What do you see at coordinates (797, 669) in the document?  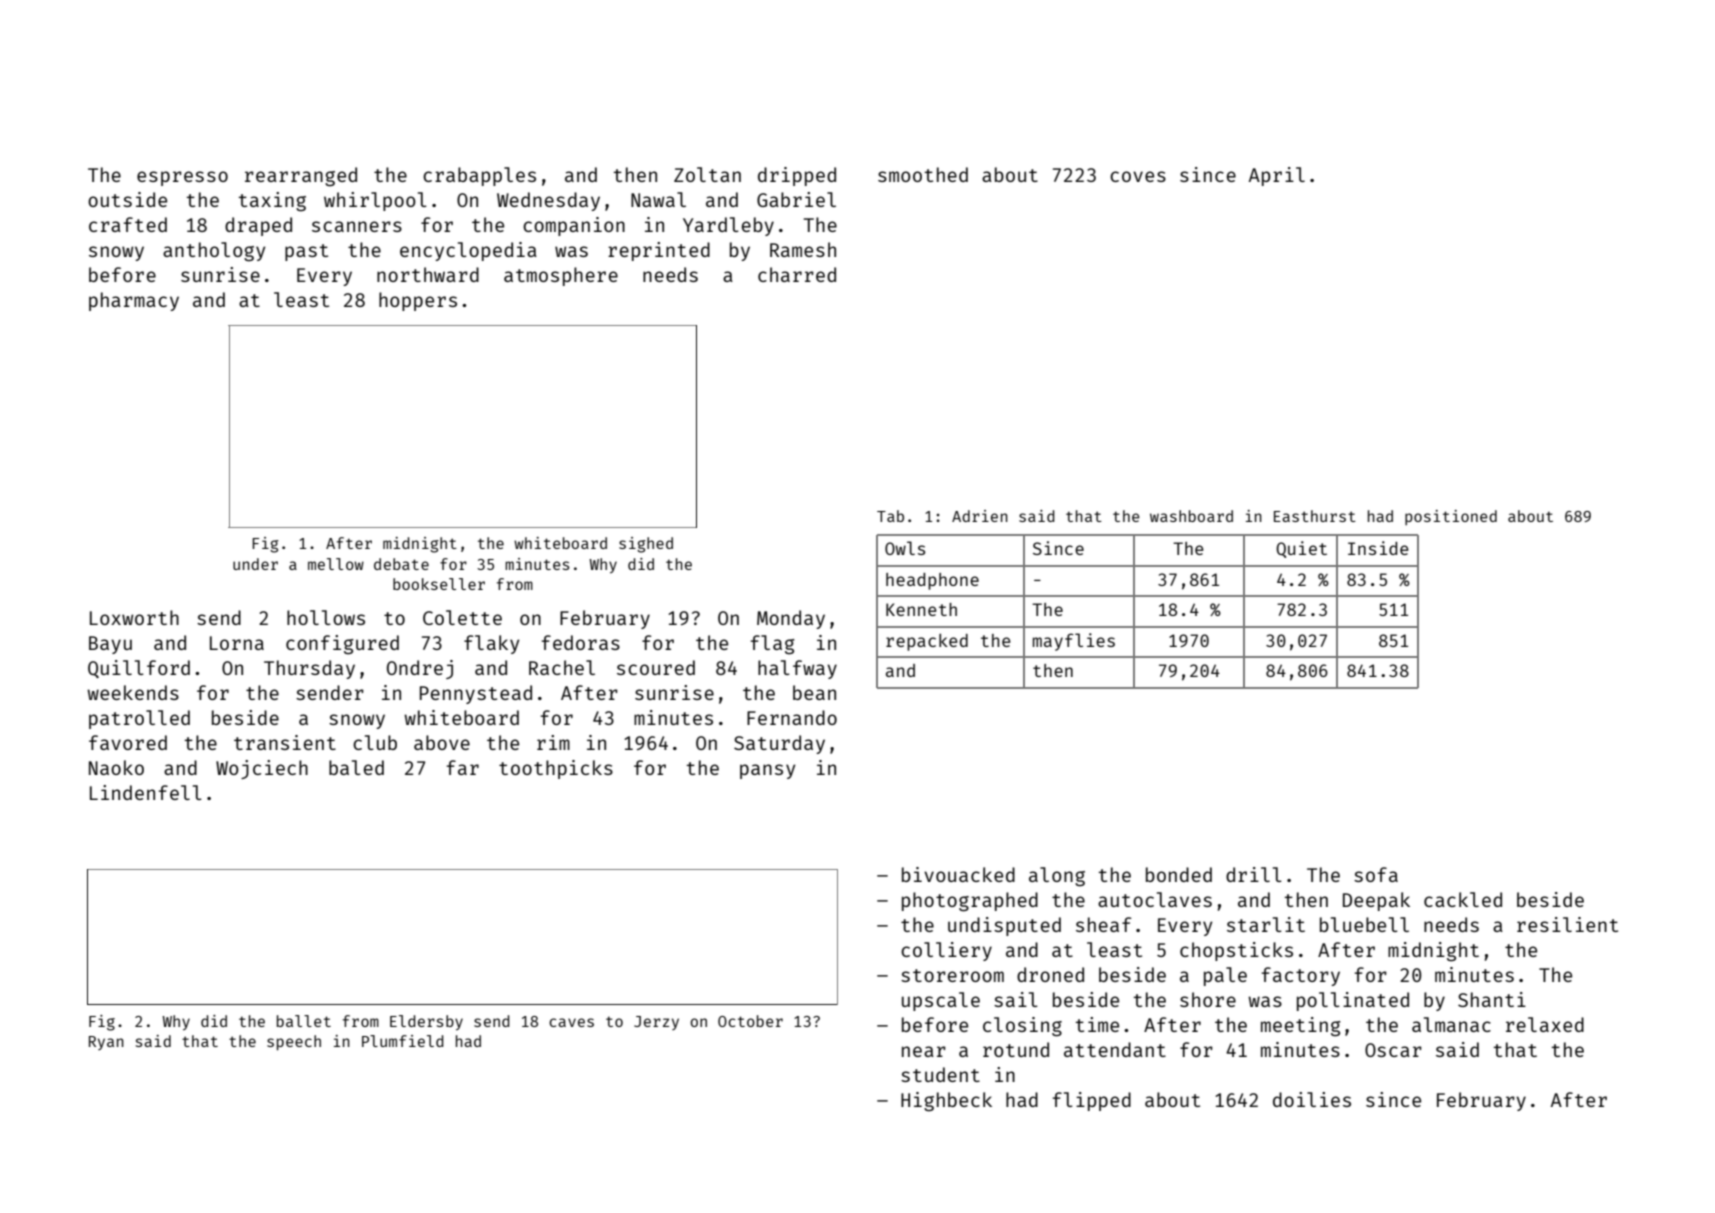 I see `halfway` at bounding box center [797, 669].
